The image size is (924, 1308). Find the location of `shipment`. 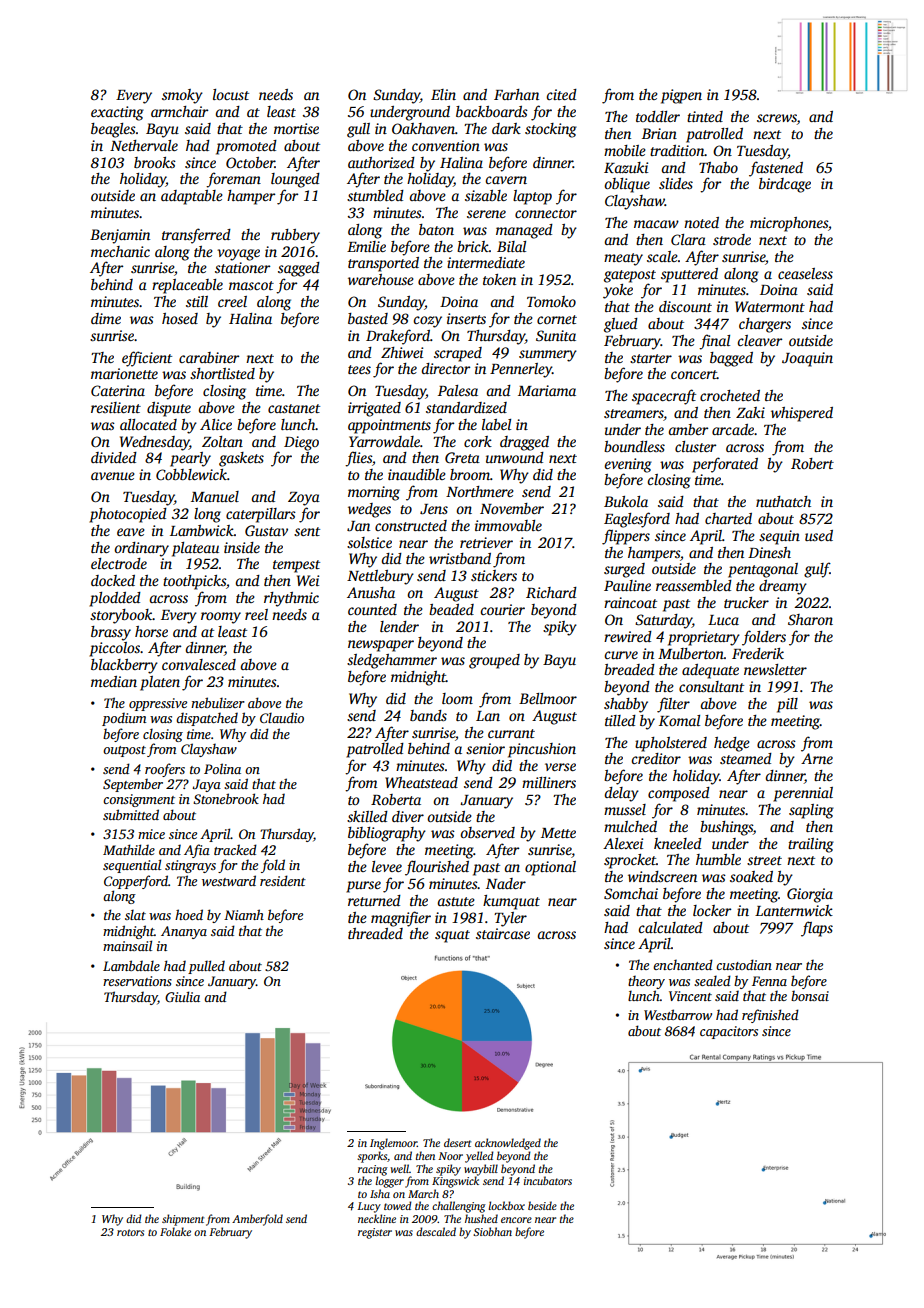

shipment is located at coordinates (183, 1220).
